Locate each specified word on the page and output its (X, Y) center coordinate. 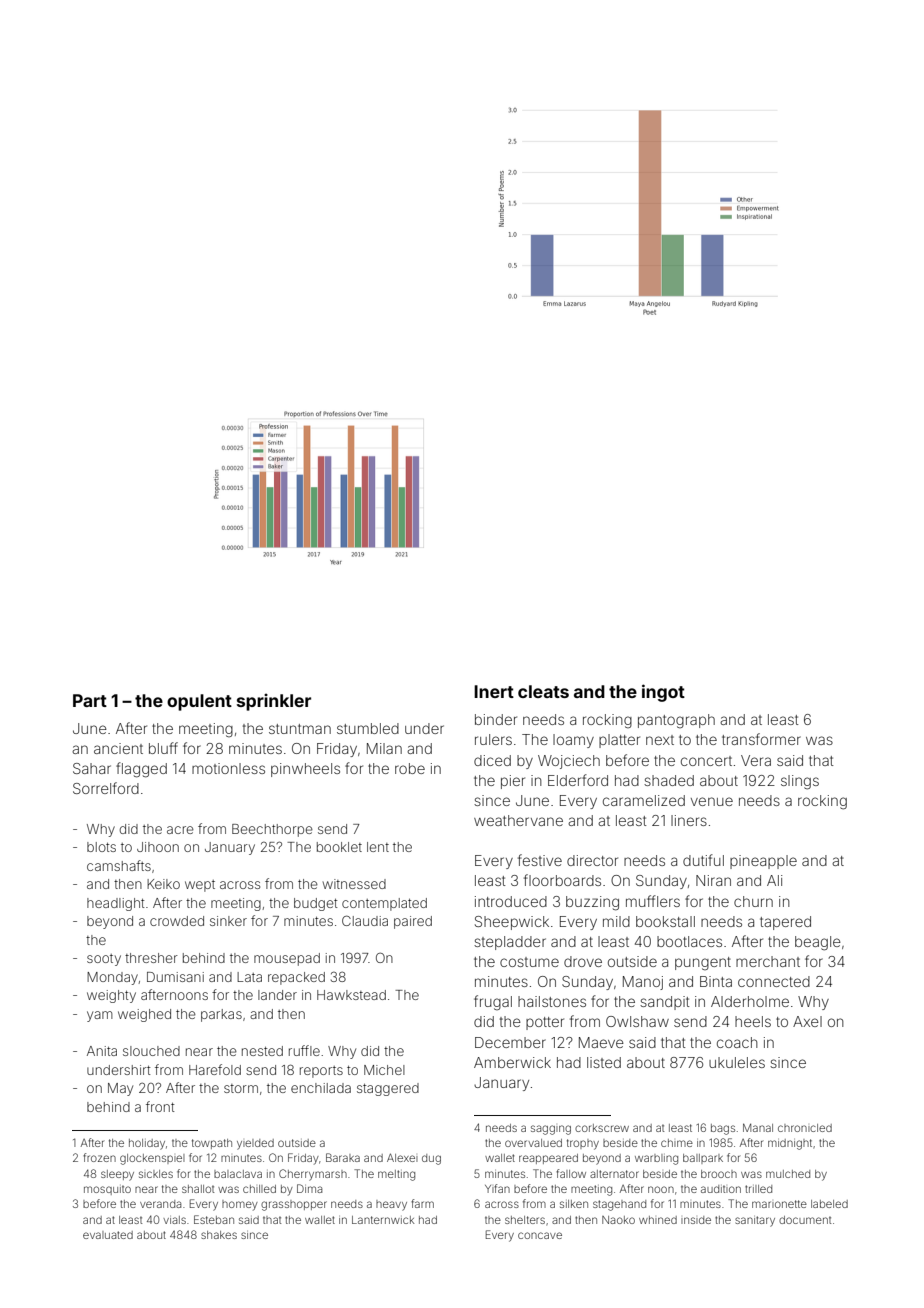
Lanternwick (383, 1220)
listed (604, 1062)
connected (774, 981)
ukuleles (737, 1062)
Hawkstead (351, 995)
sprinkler (274, 702)
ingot (663, 693)
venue (712, 801)
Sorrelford (106, 788)
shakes (219, 1235)
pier (513, 782)
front (160, 1106)
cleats (543, 691)
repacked (296, 978)
